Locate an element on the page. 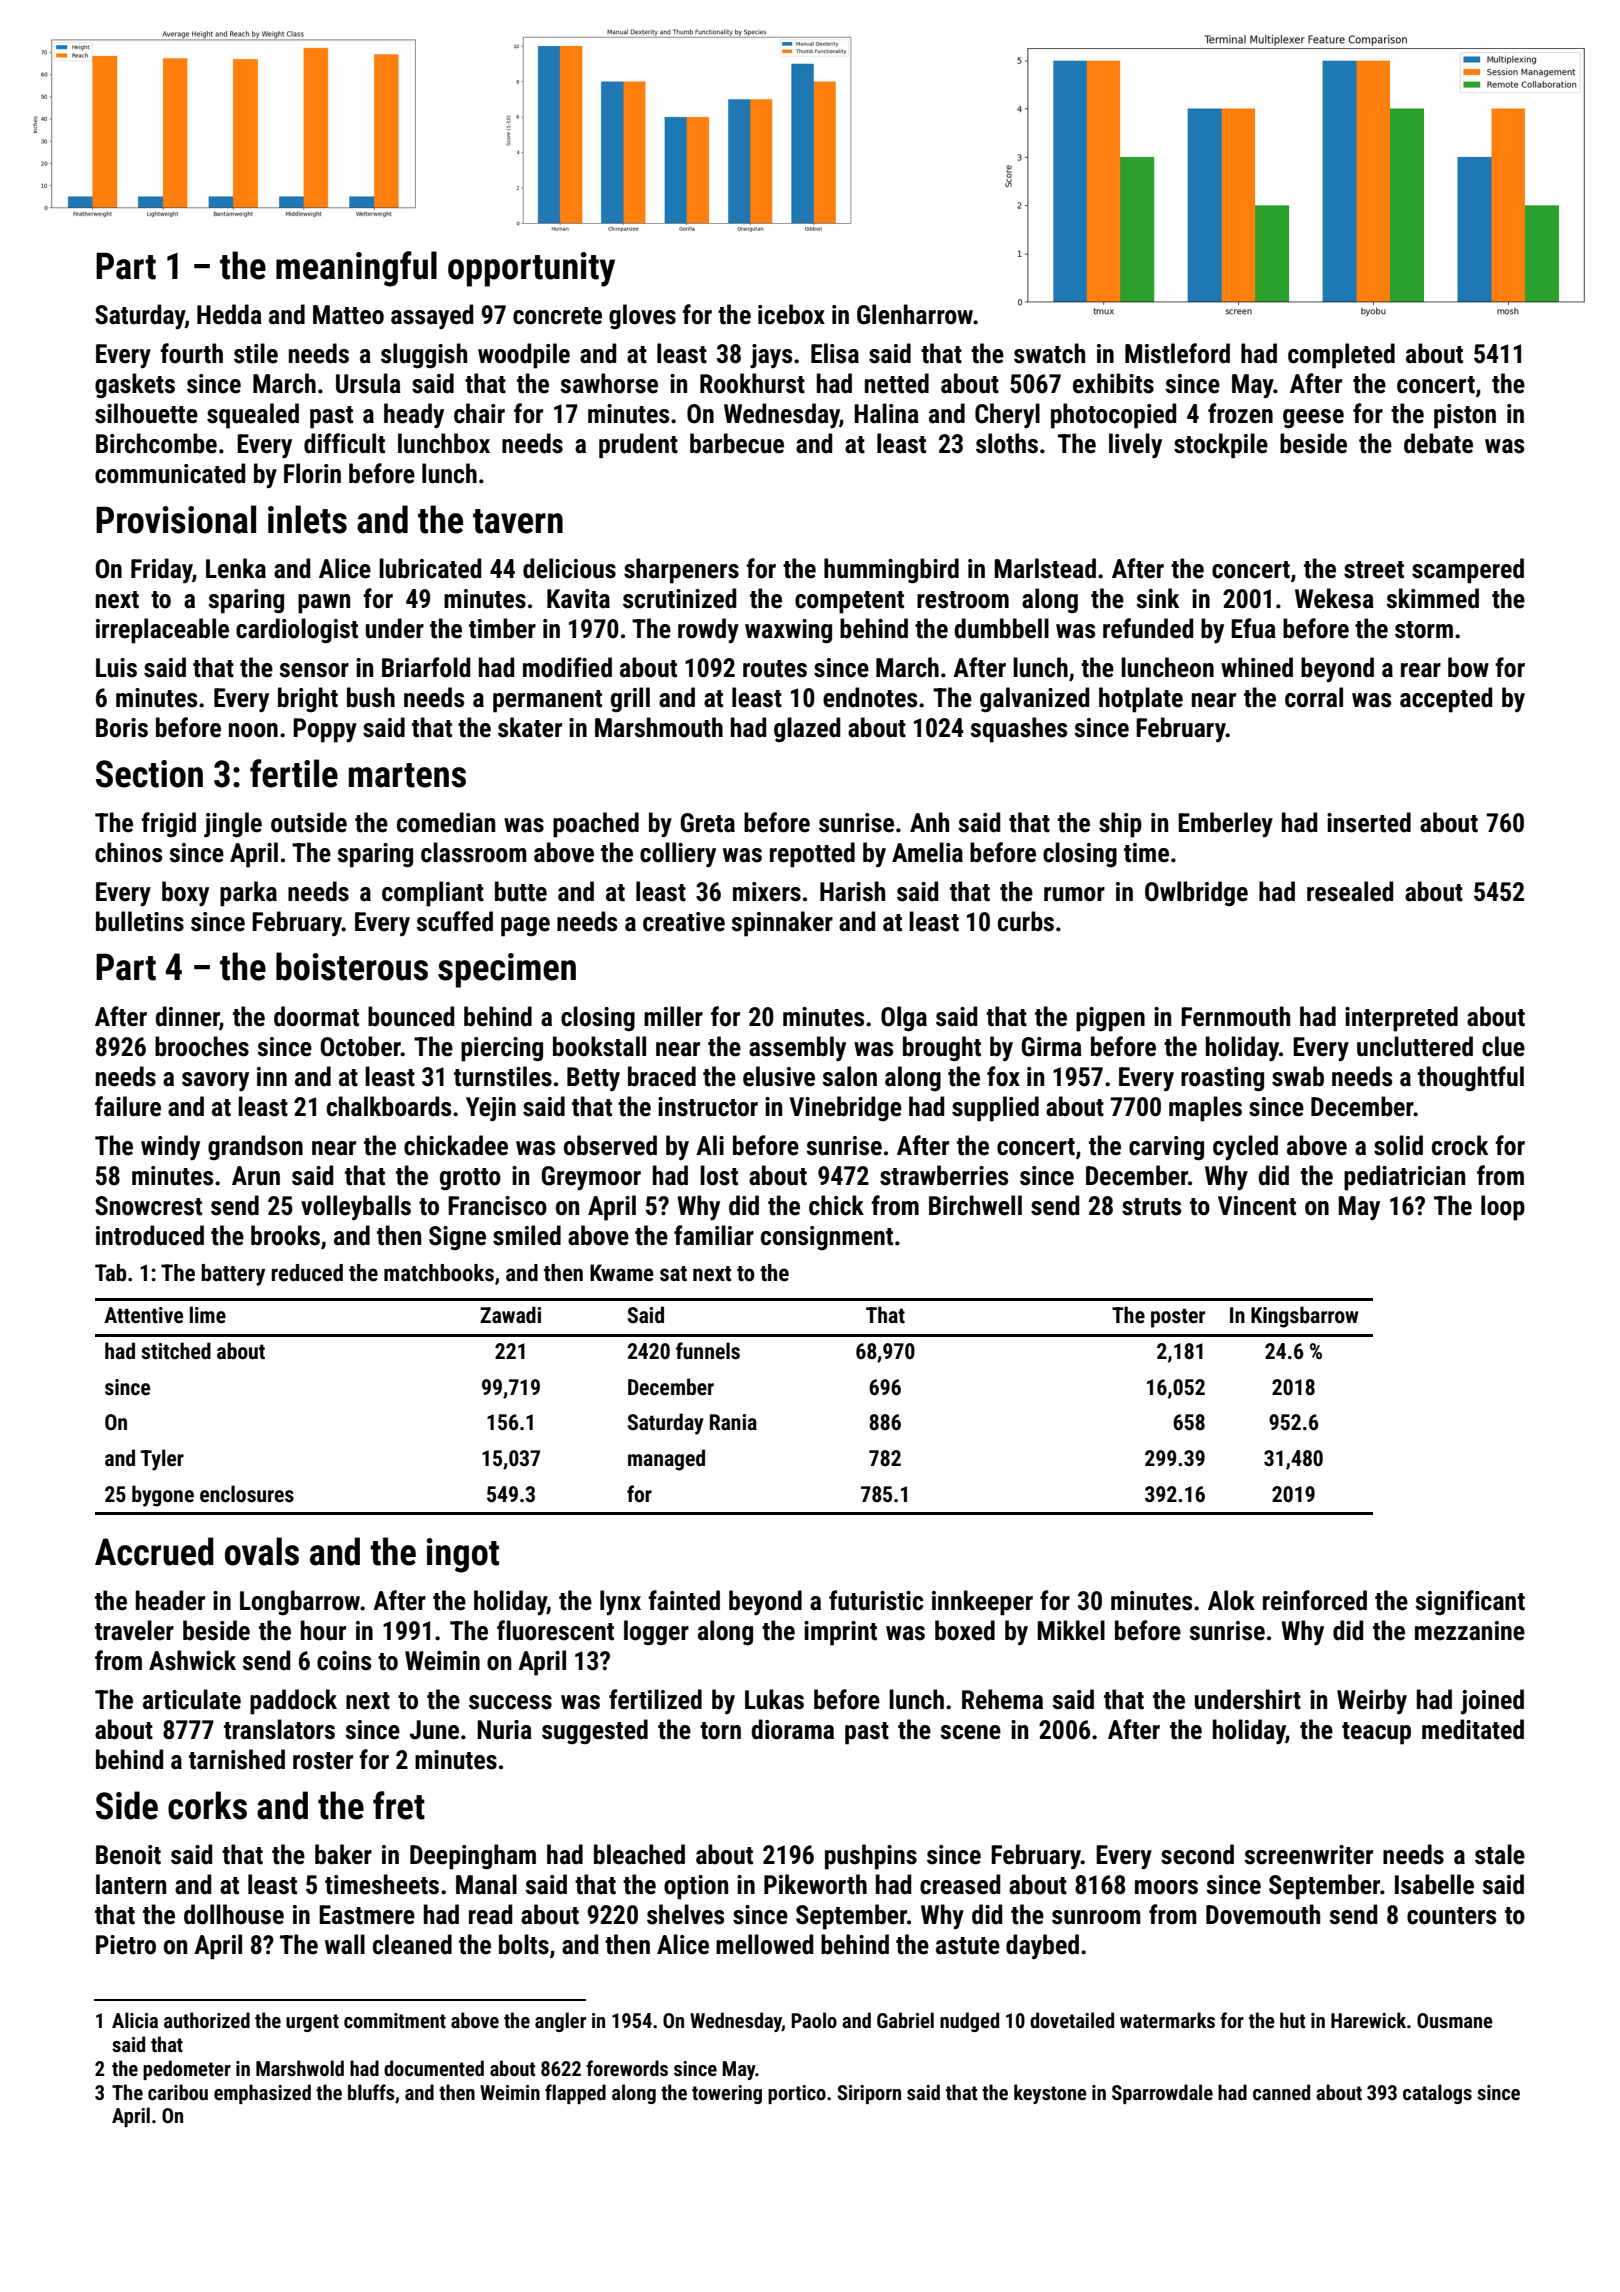 The image size is (1620, 2292). Longbarrow is located at coordinates (300, 1603).
